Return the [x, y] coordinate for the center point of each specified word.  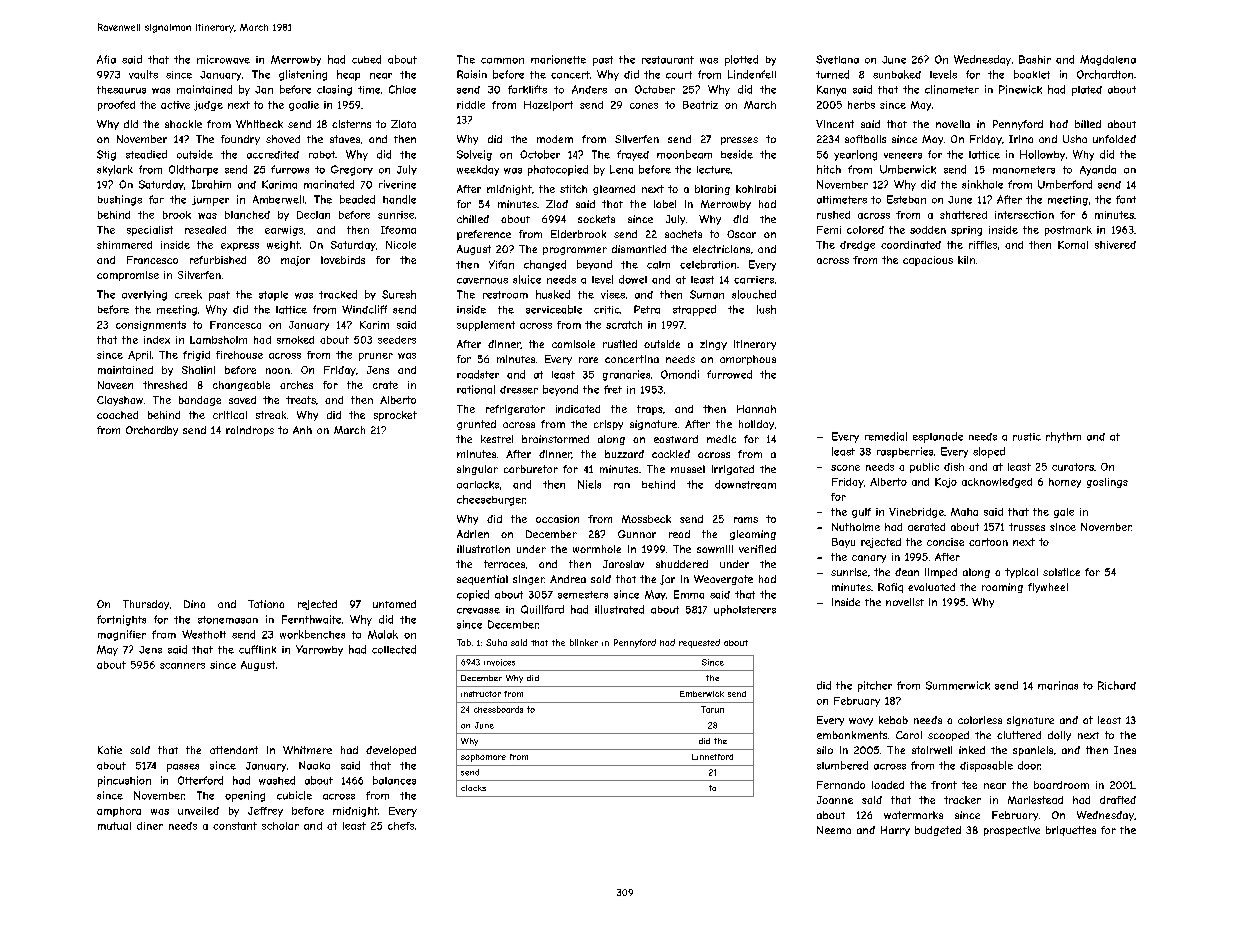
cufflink [257, 649]
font [1126, 199]
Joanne [835, 800]
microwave [223, 59]
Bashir [1035, 59]
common [502, 61]
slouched [754, 294]
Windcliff [364, 309]
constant [235, 826]
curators [1073, 467]
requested [699, 643]
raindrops [250, 431]
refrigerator [515, 410]
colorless [980, 720]
